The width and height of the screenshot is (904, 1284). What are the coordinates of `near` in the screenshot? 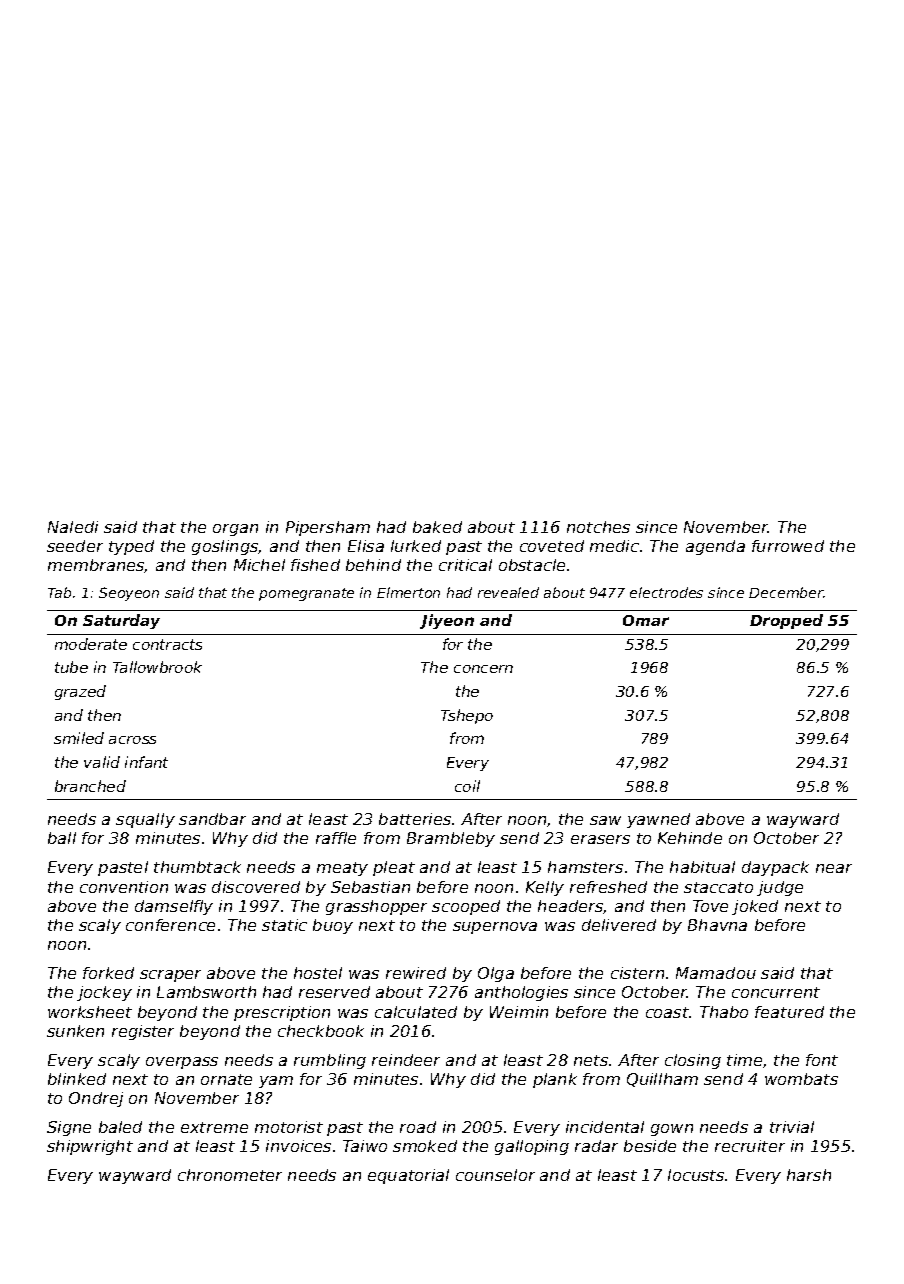 It's located at (834, 868).
